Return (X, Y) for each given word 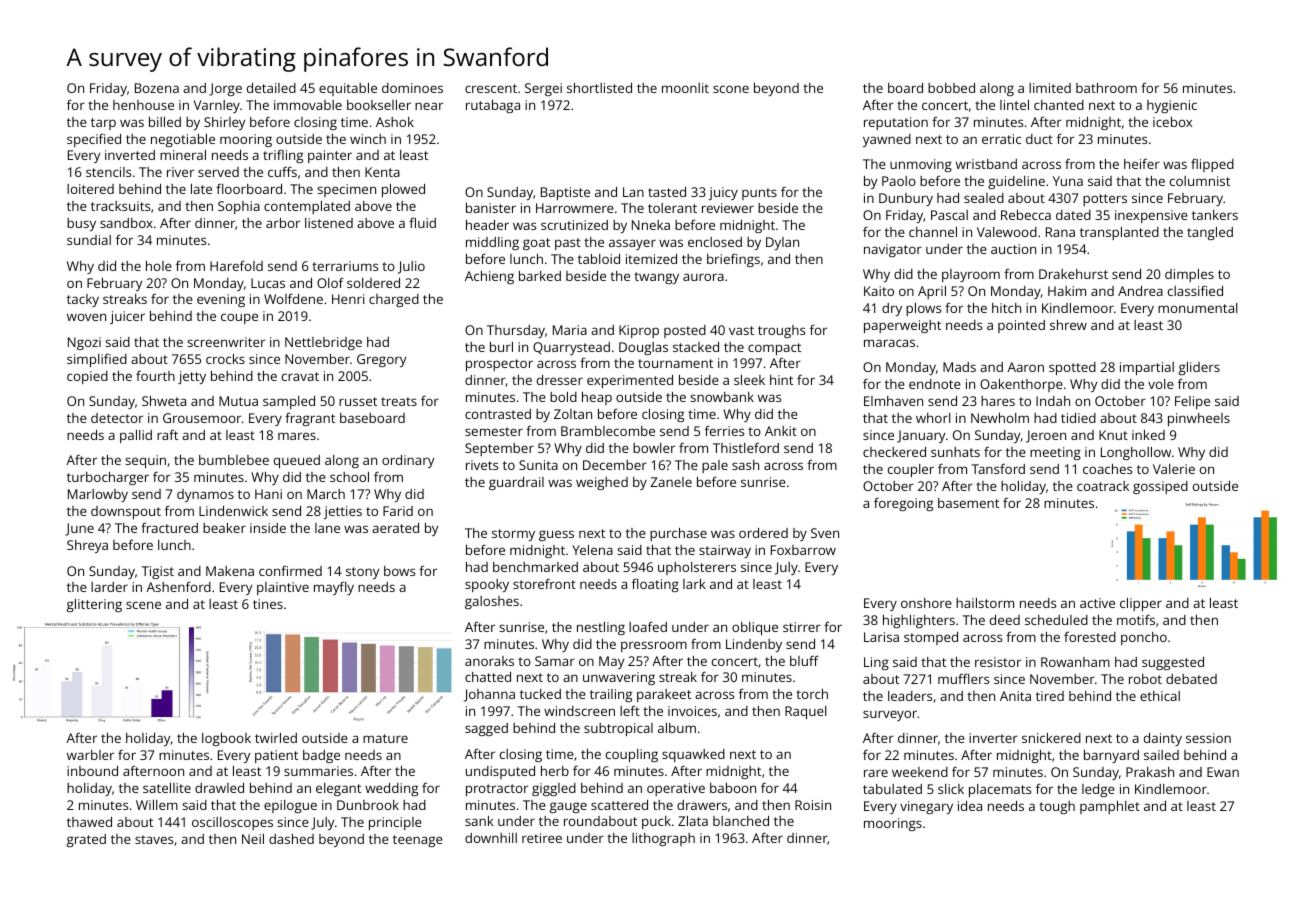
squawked (693, 755)
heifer (1142, 164)
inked (1148, 435)
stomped (931, 638)
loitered (90, 189)
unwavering (619, 678)
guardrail (516, 483)
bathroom (1106, 88)
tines (268, 604)
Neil (253, 839)
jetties (343, 512)
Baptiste (565, 193)
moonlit (685, 88)
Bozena (157, 88)
